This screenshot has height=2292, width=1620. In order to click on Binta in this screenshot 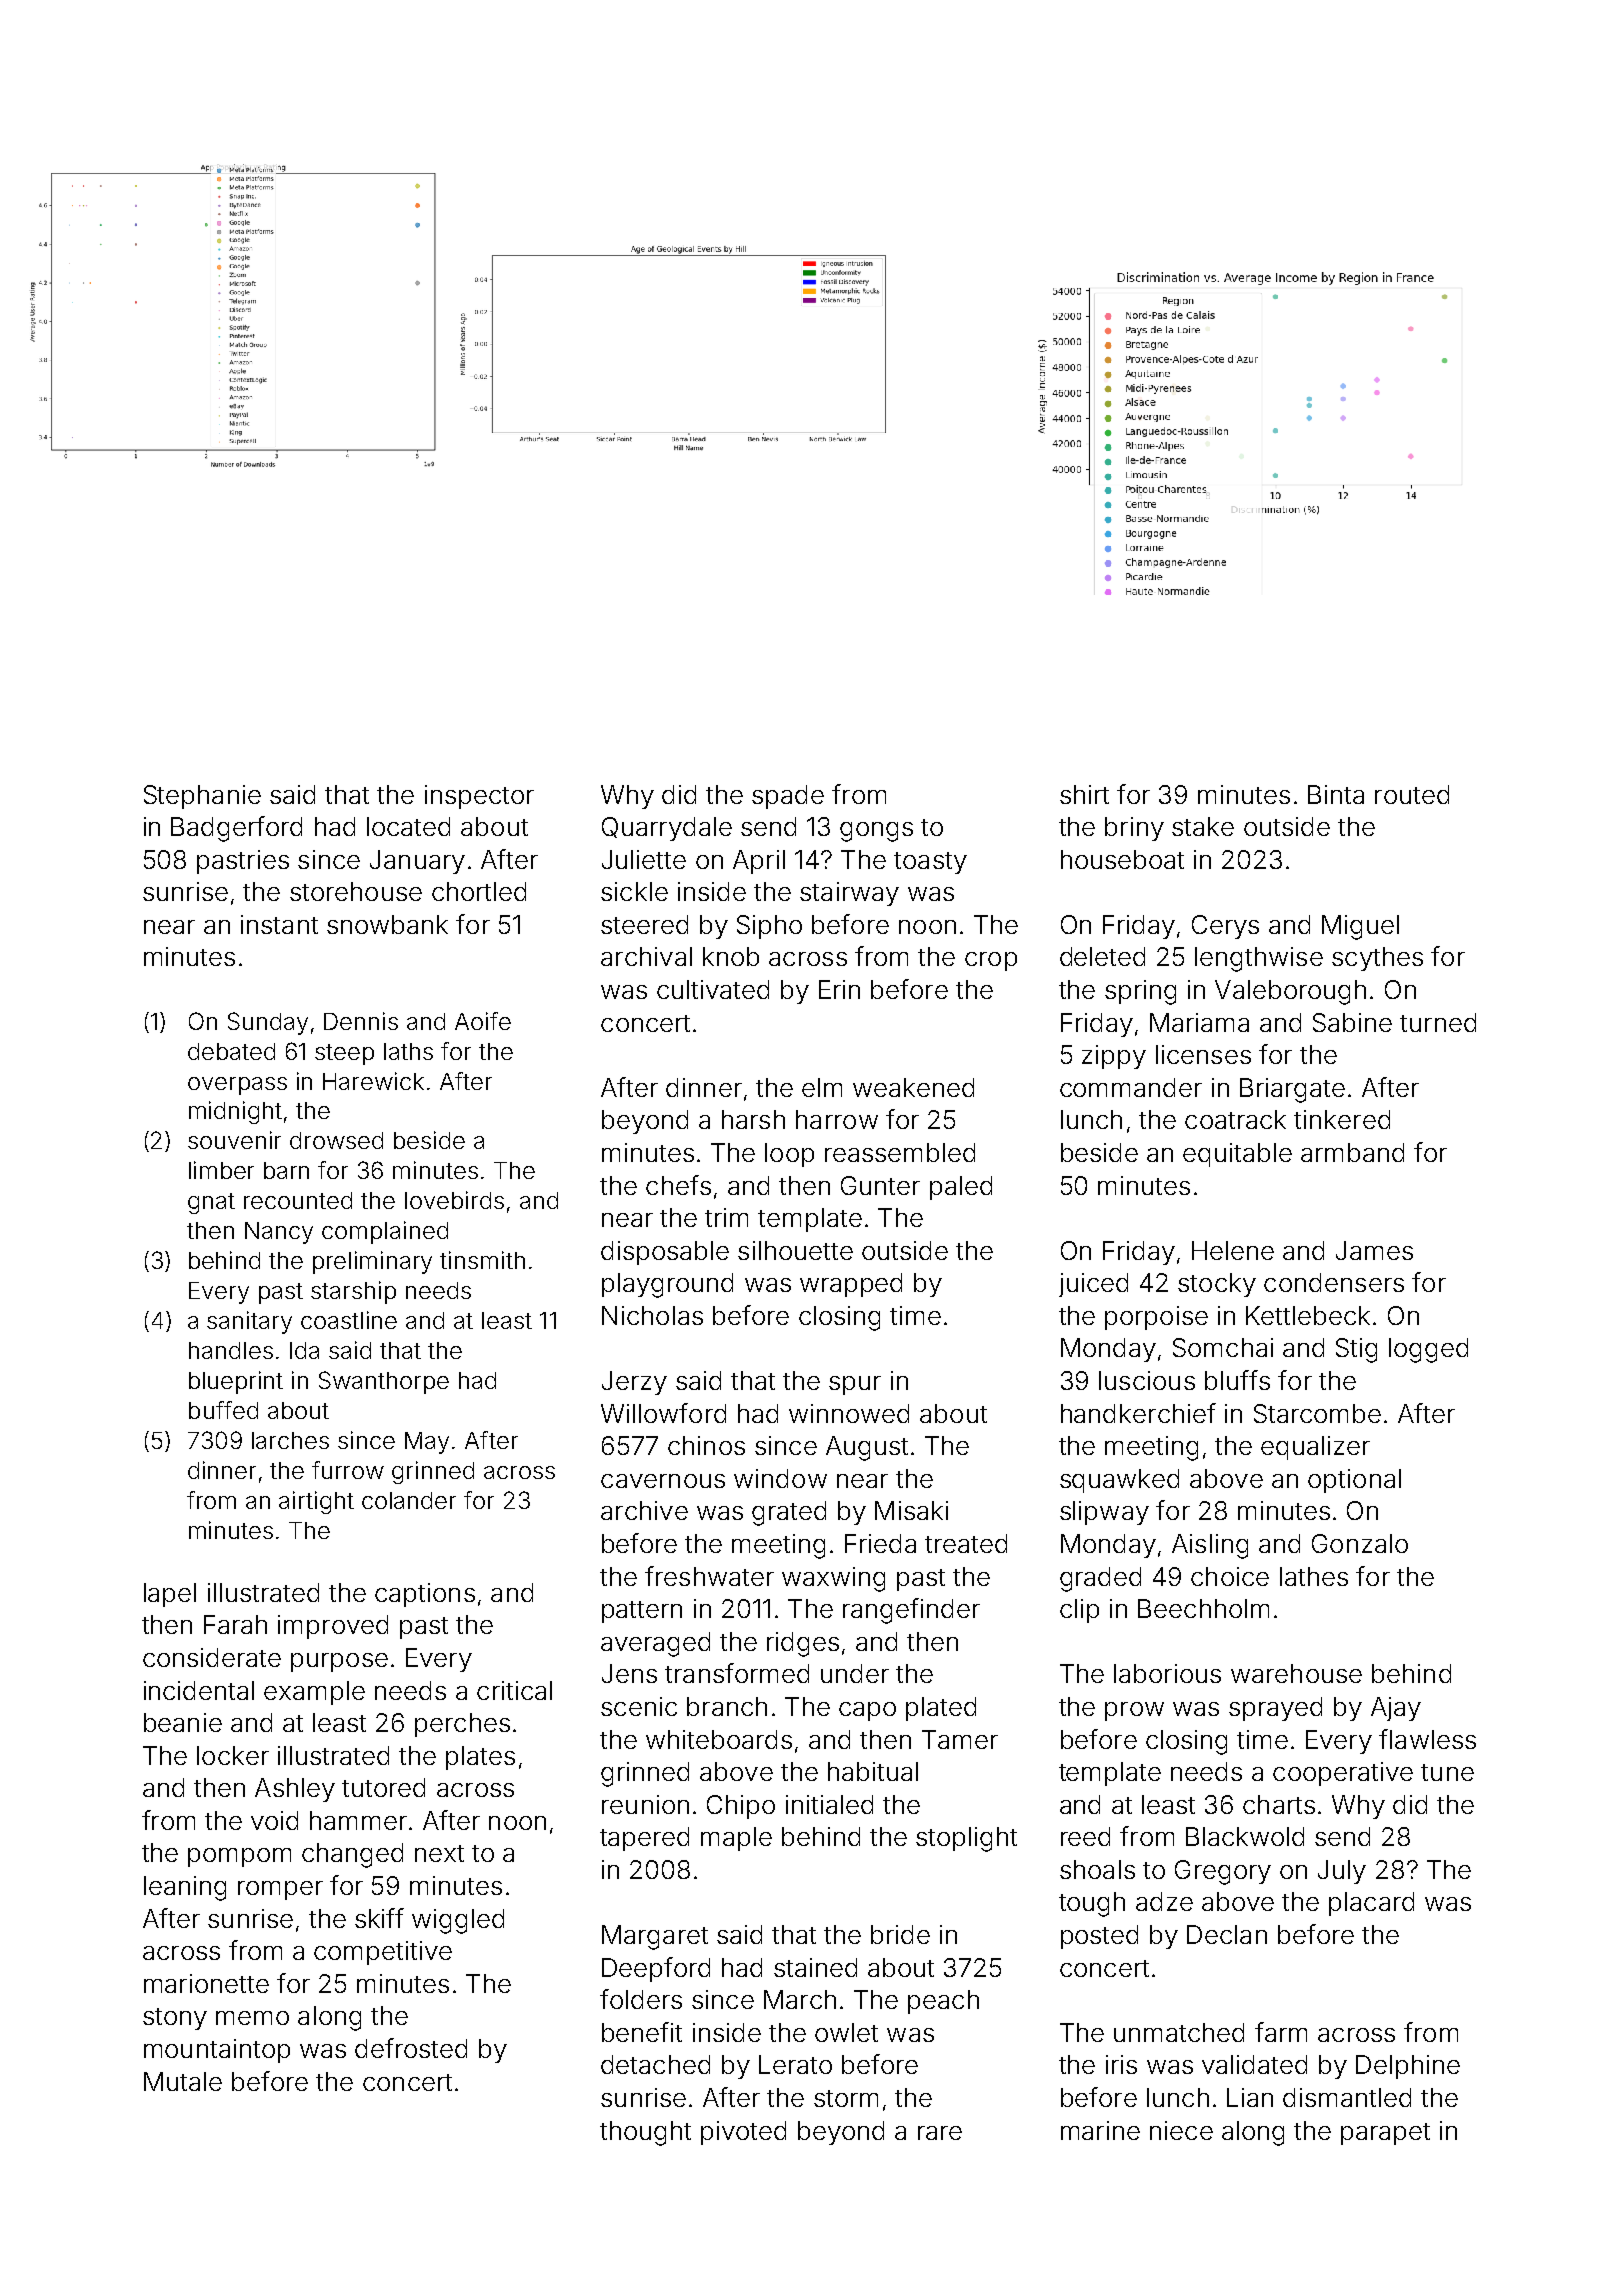, I will do `click(1336, 794)`.
